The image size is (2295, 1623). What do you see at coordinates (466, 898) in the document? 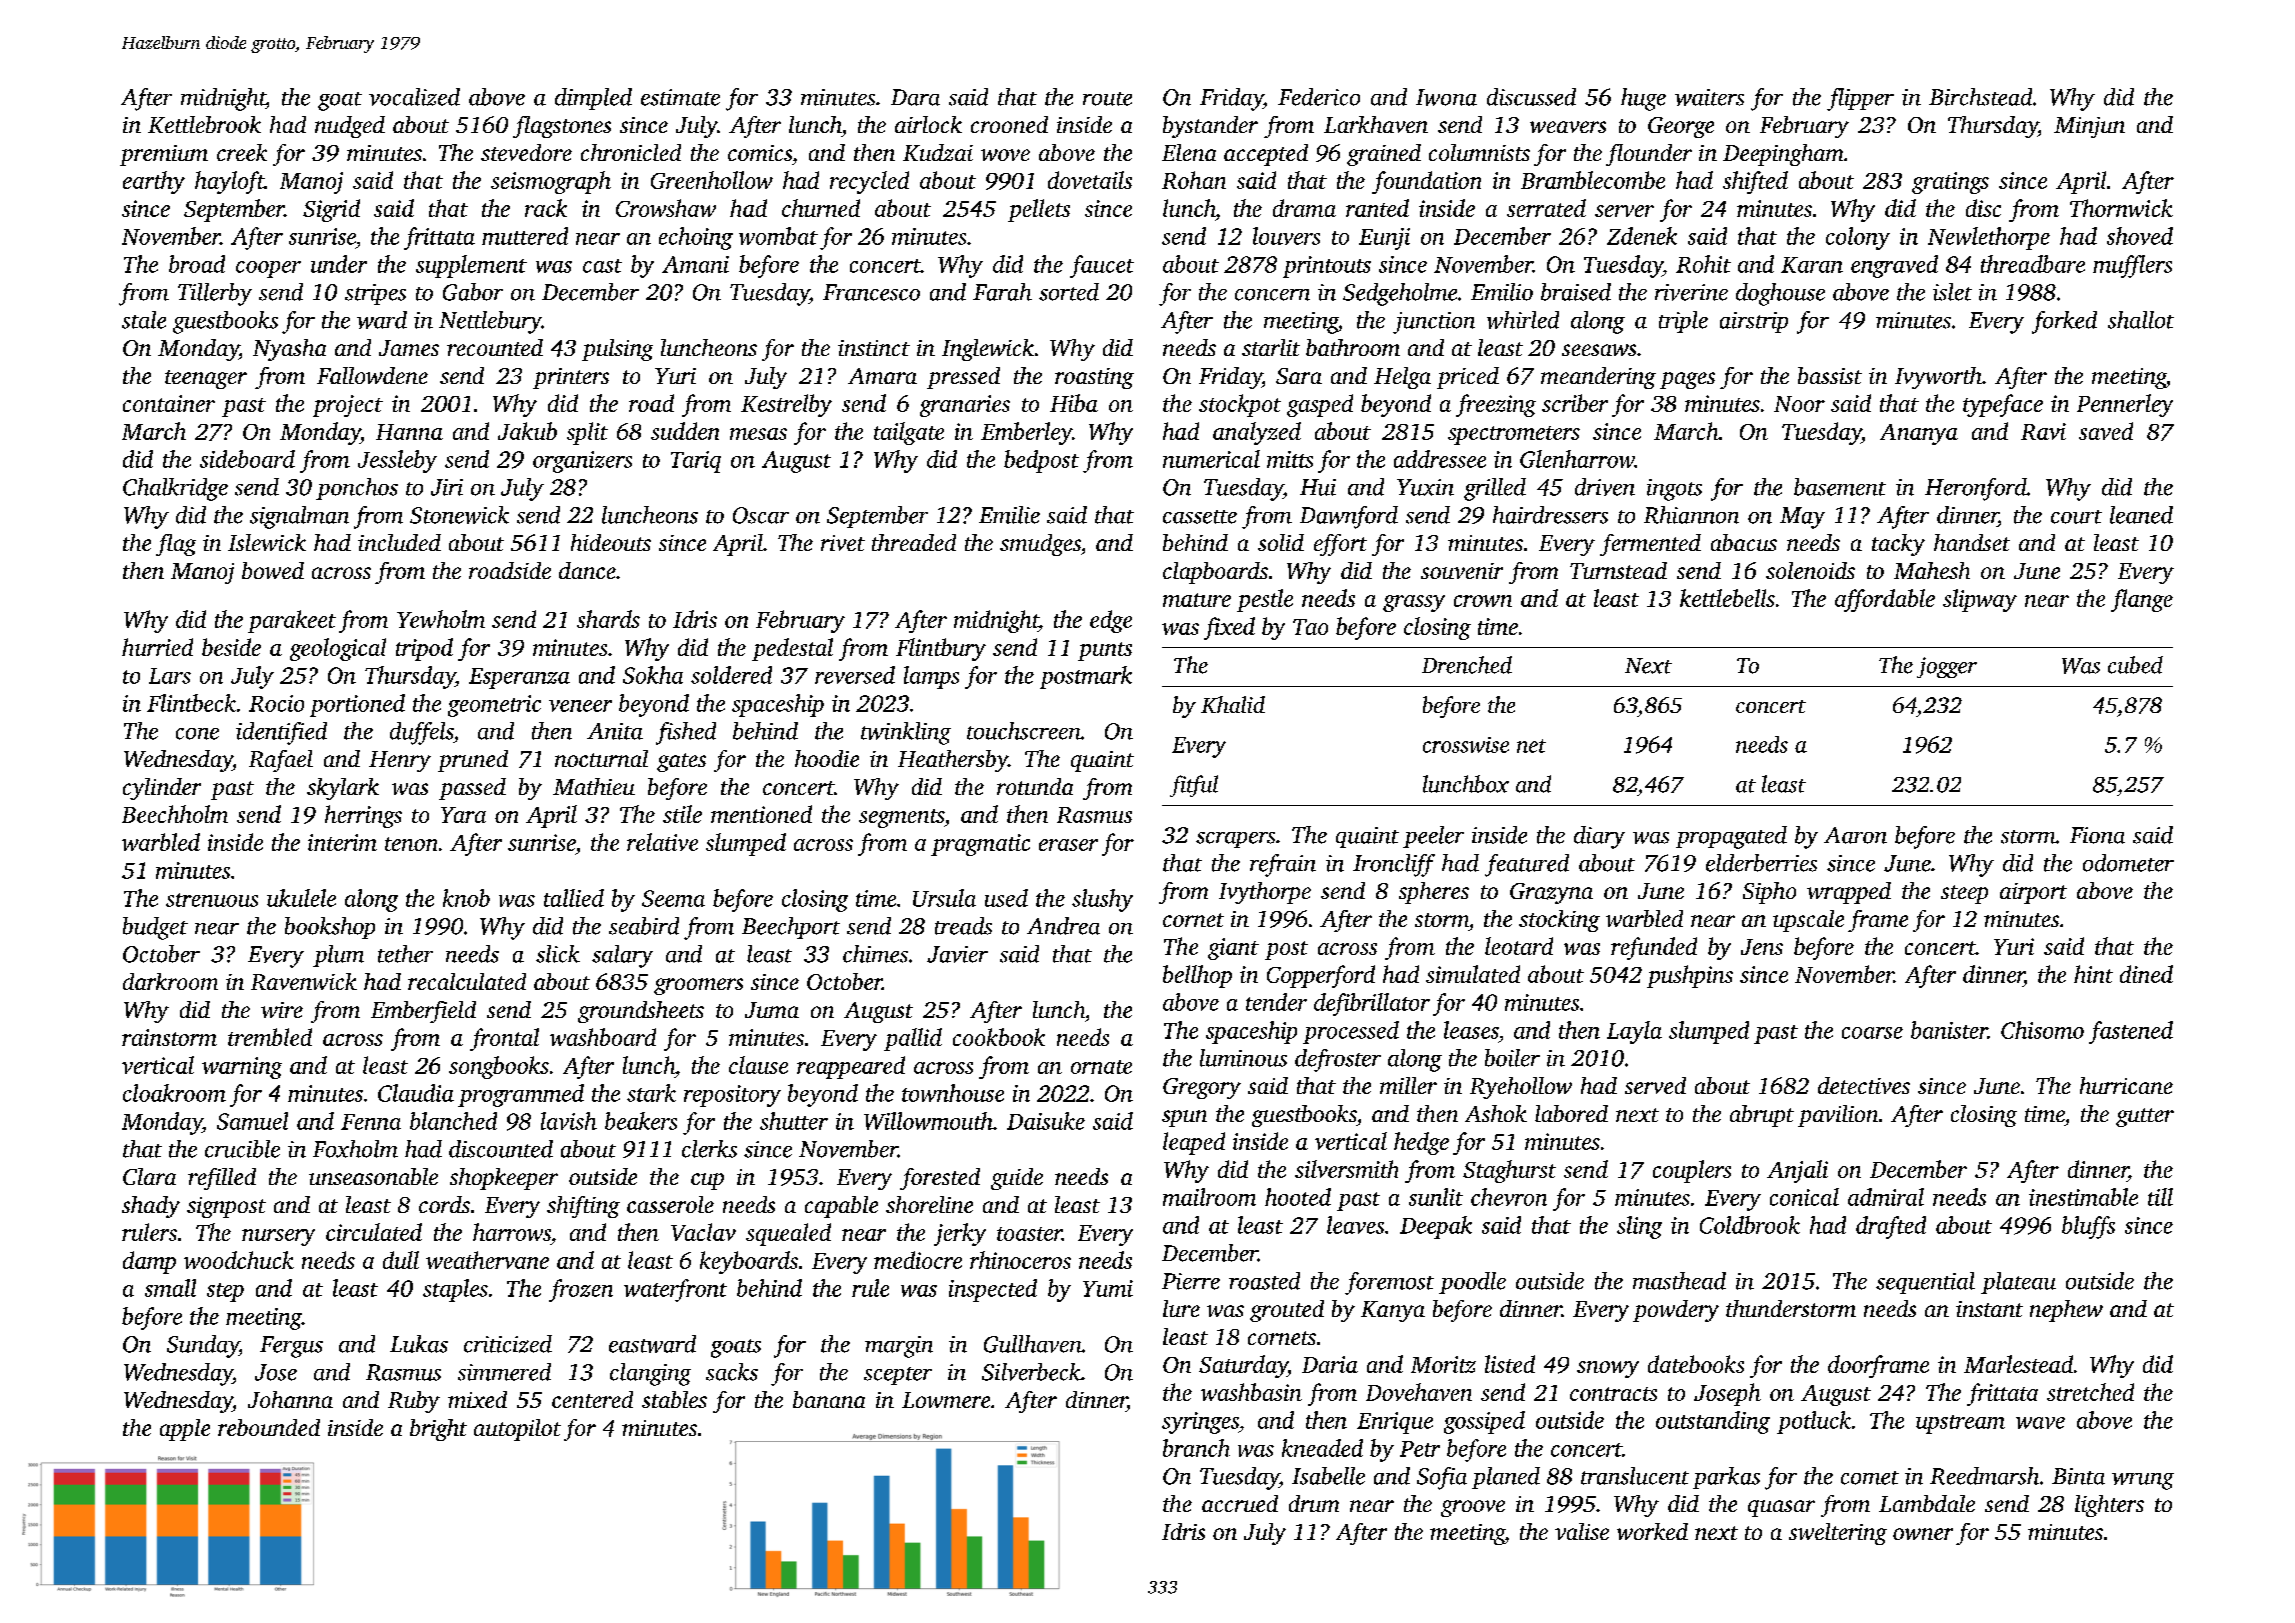
I see `knob` at bounding box center [466, 898].
